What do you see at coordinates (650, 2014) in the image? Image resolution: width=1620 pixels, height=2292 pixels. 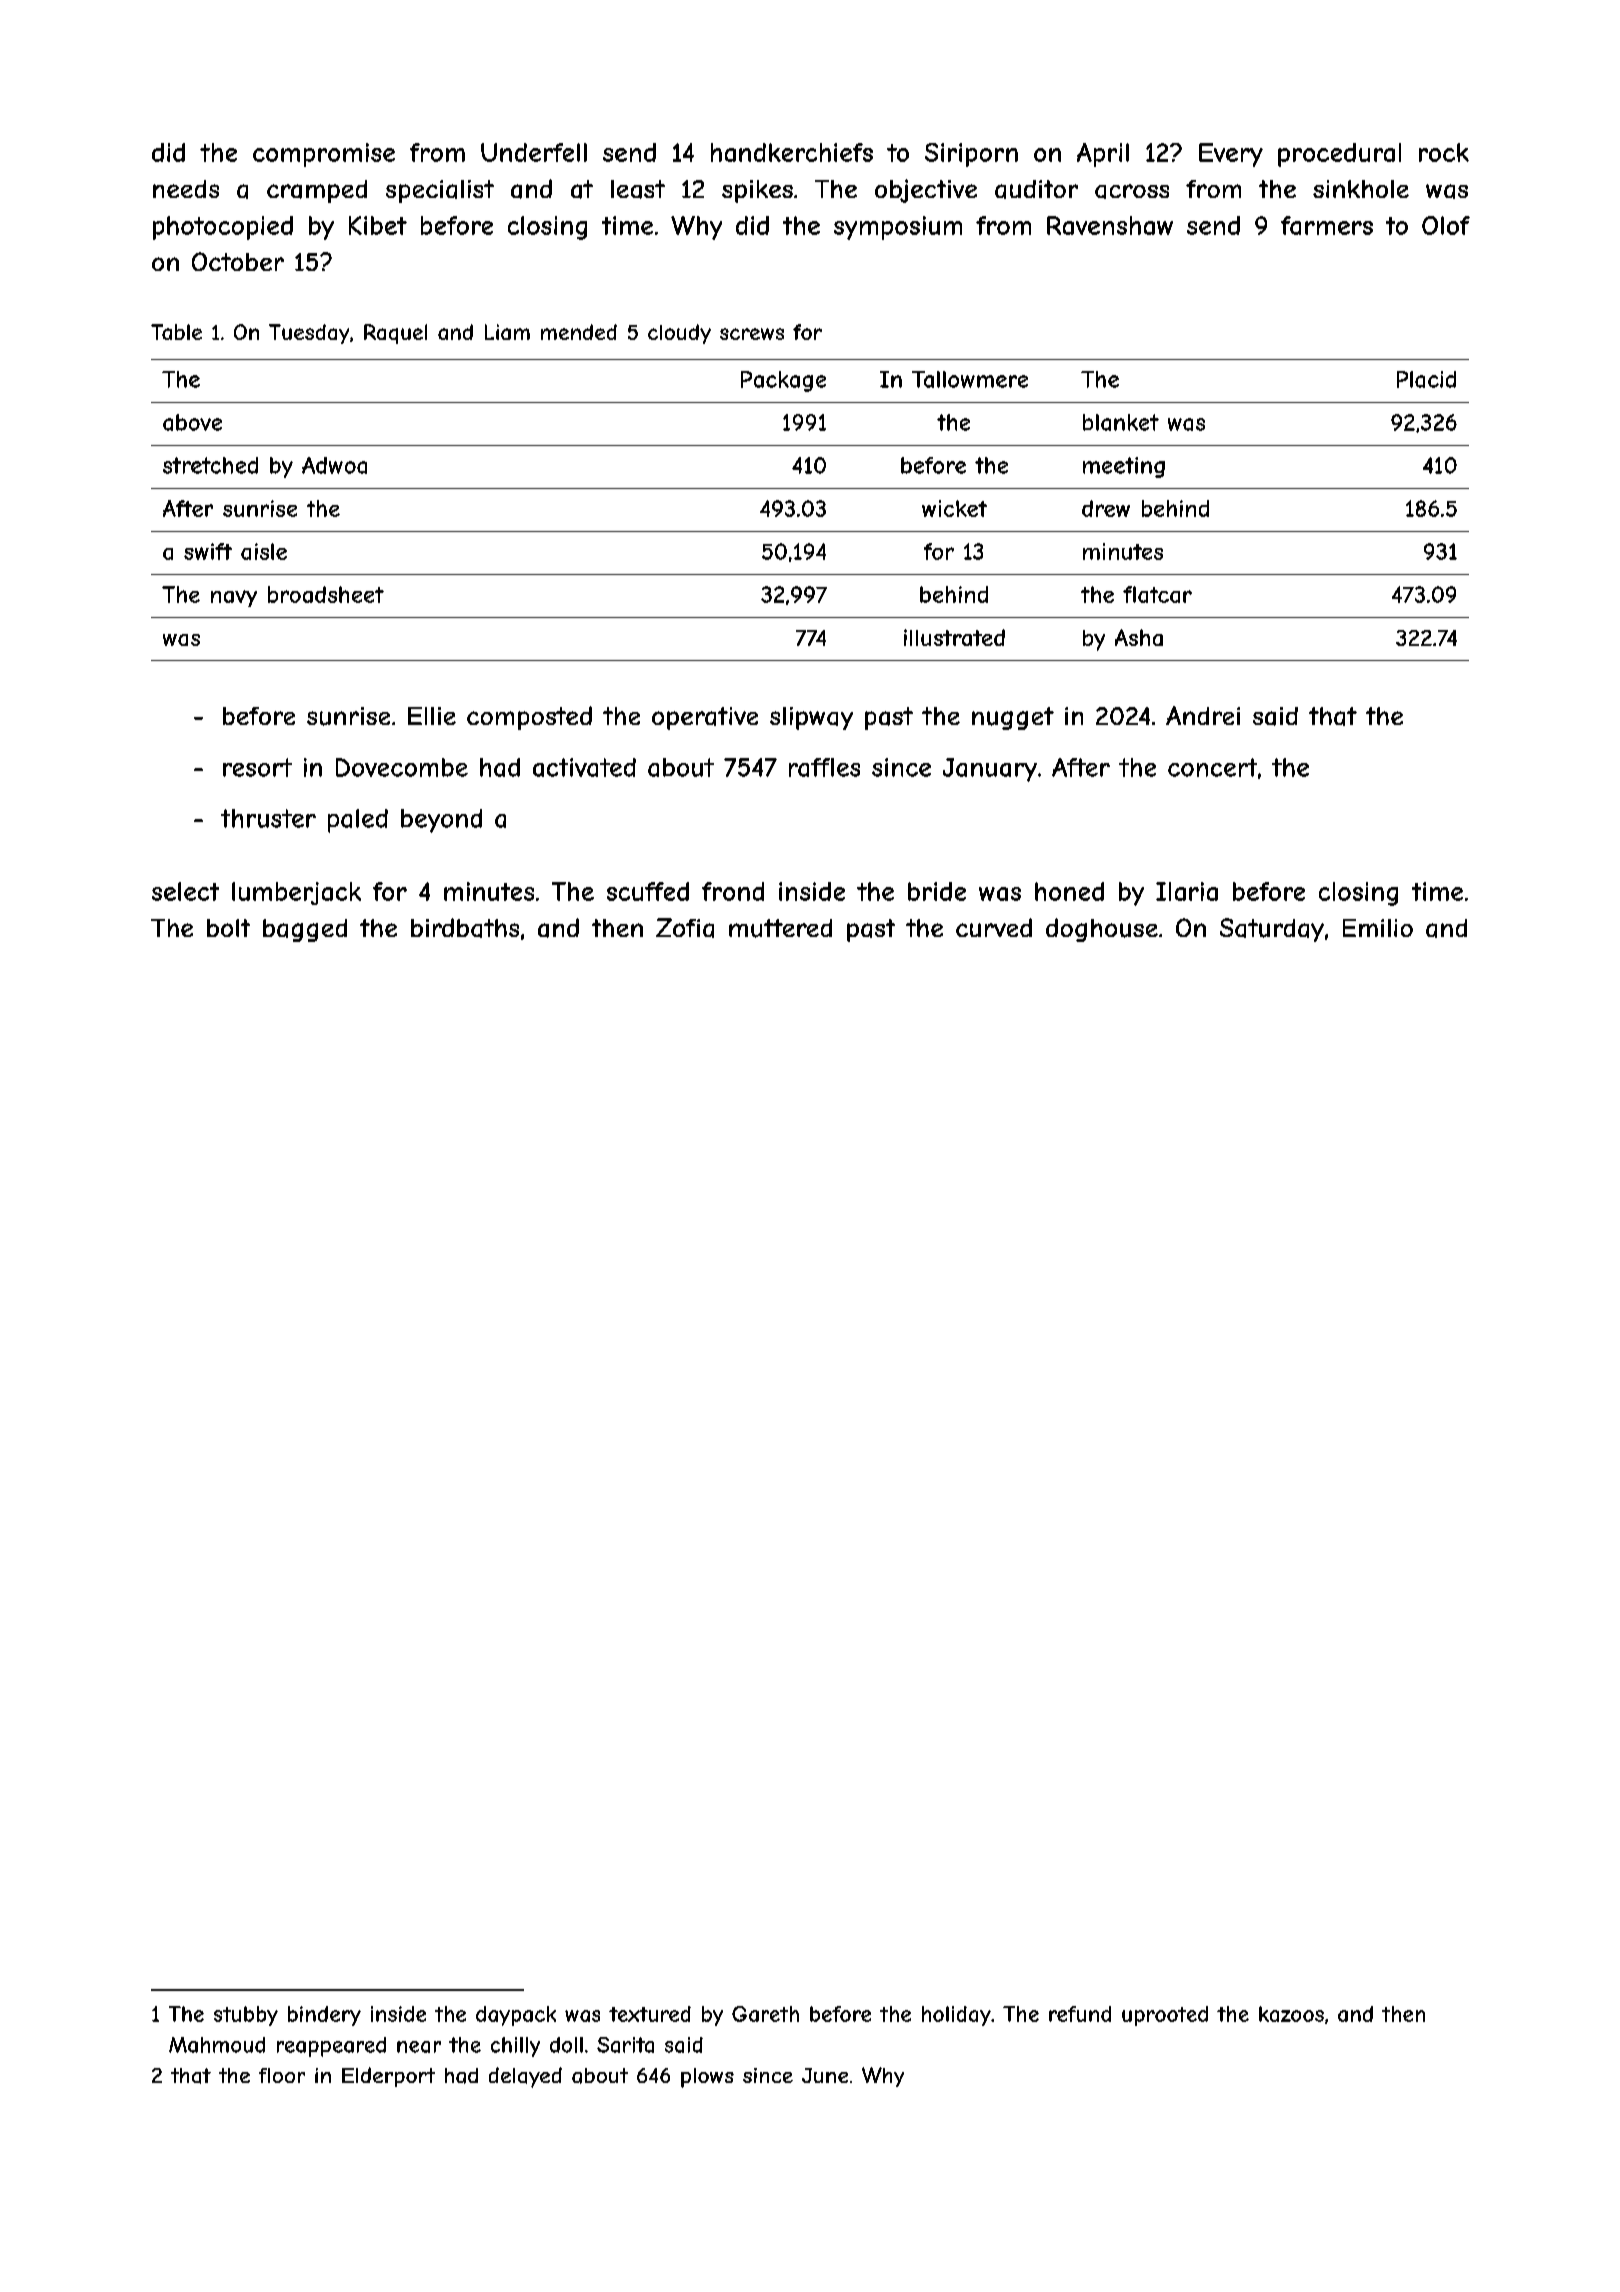 I see `textured` at bounding box center [650, 2014].
